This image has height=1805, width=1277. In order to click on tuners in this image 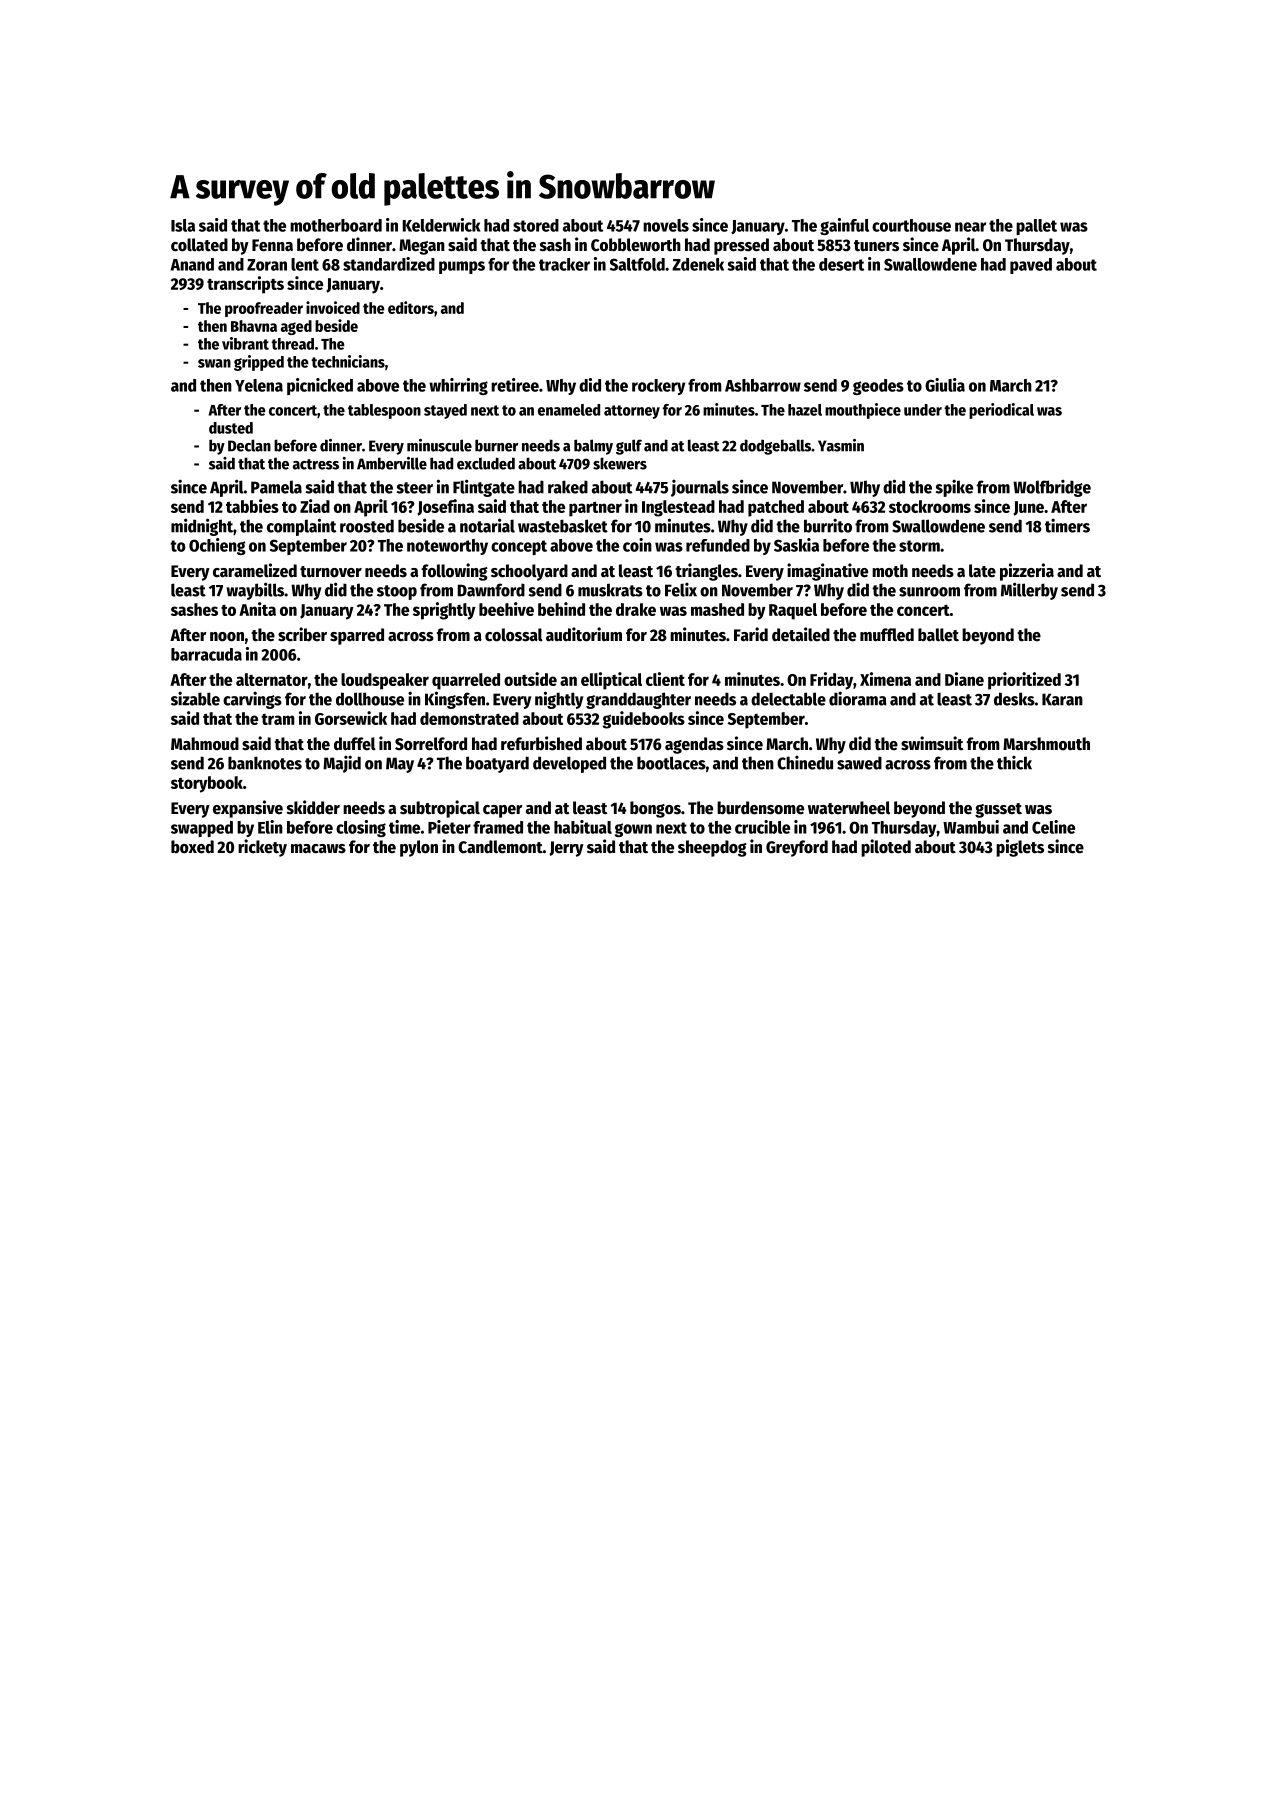, I will do `click(876, 246)`.
